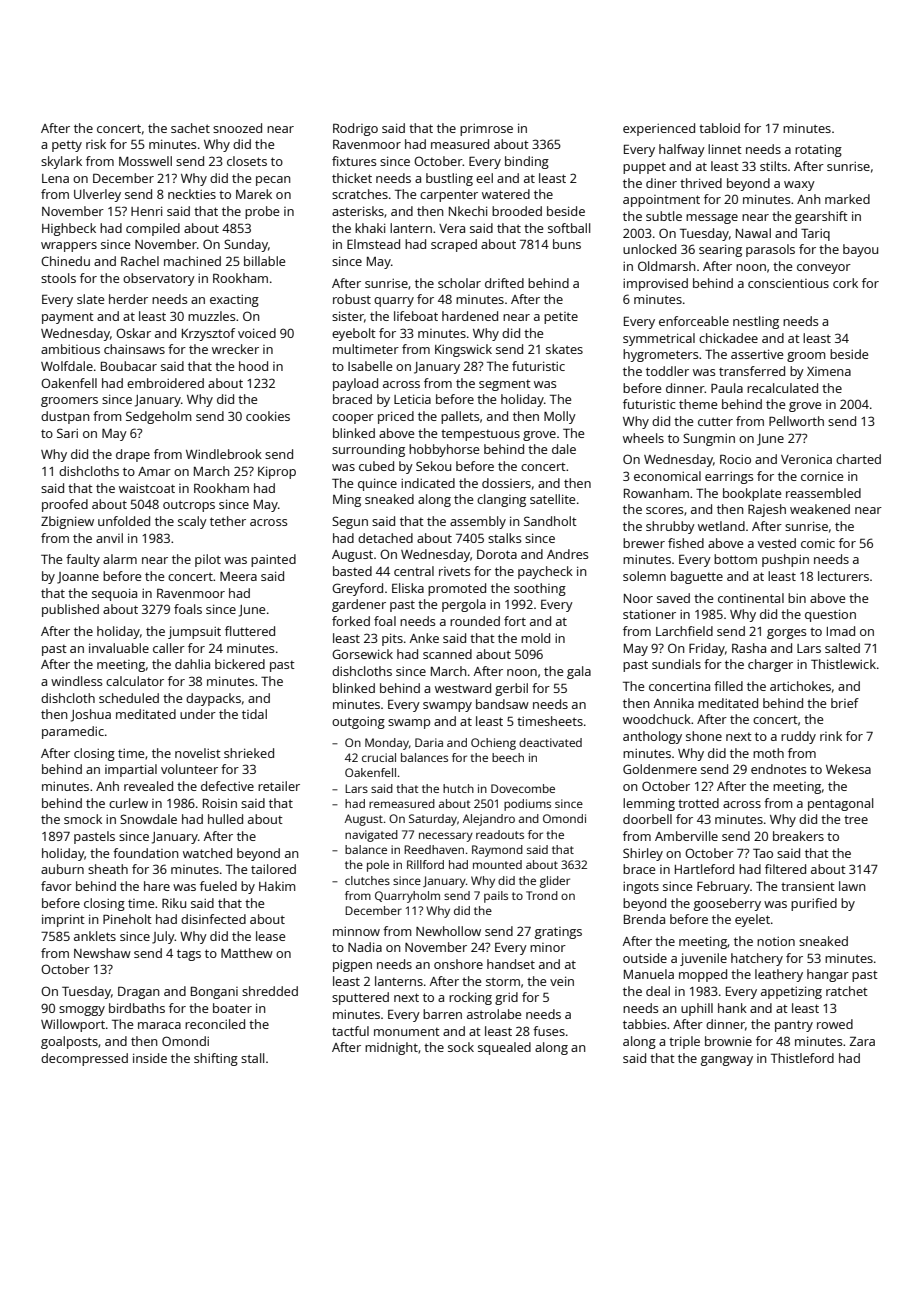  What do you see at coordinates (63, 920) in the screenshot?
I see `imprint` at bounding box center [63, 920].
